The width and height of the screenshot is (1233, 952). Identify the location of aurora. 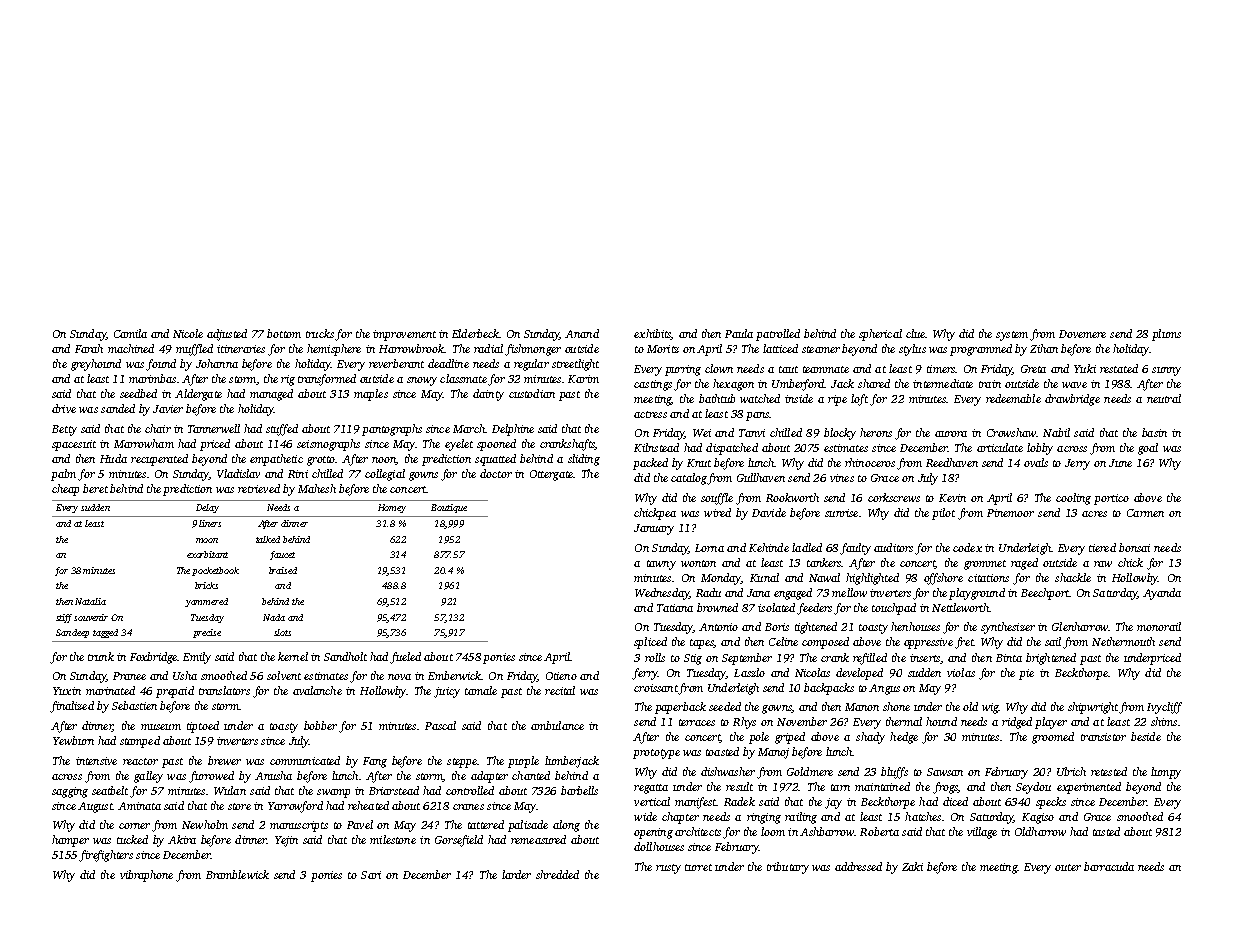
(951, 434).
